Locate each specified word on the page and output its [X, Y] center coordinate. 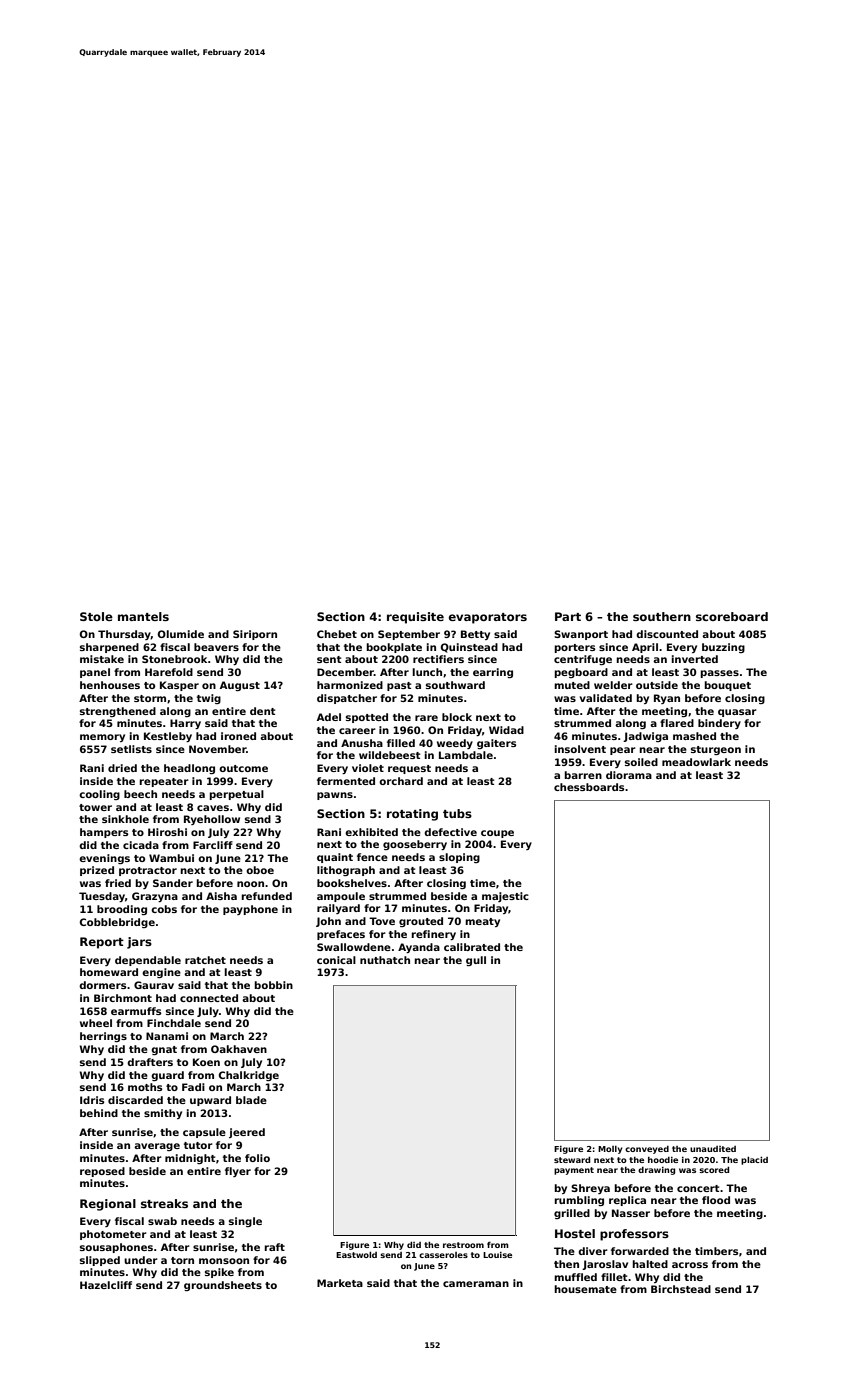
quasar [737, 713]
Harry [185, 724]
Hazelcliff [106, 1285]
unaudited [713, 1149]
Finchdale [174, 1023]
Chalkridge [249, 1076]
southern [662, 616]
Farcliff [213, 845]
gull [476, 961]
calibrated [472, 947]
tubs [457, 813]
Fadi [193, 1087]
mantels [143, 616]
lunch [427, 672]
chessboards [589, 787]
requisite [415, 618]
